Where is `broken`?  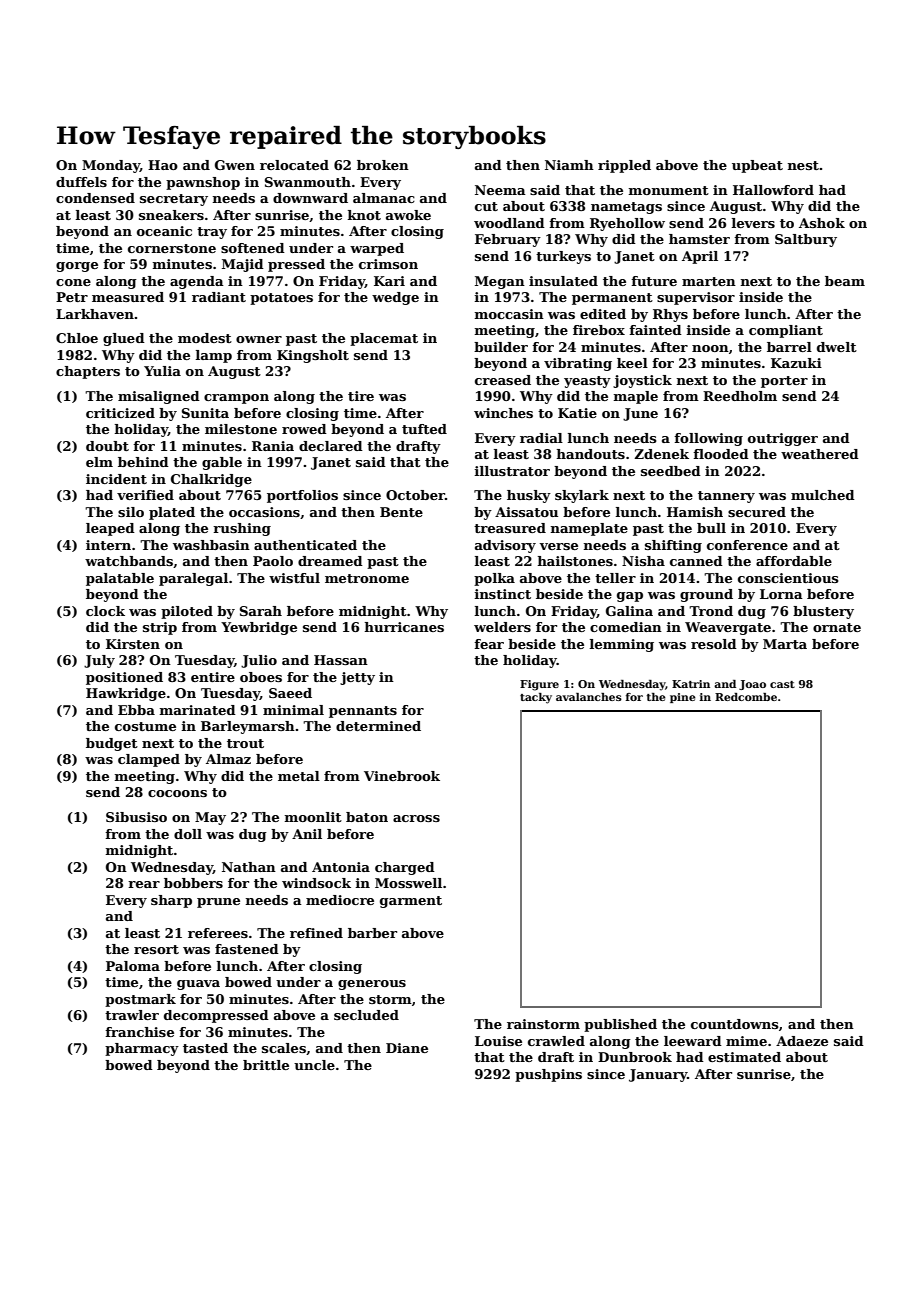 broken is located at coordinates (383, 165).
